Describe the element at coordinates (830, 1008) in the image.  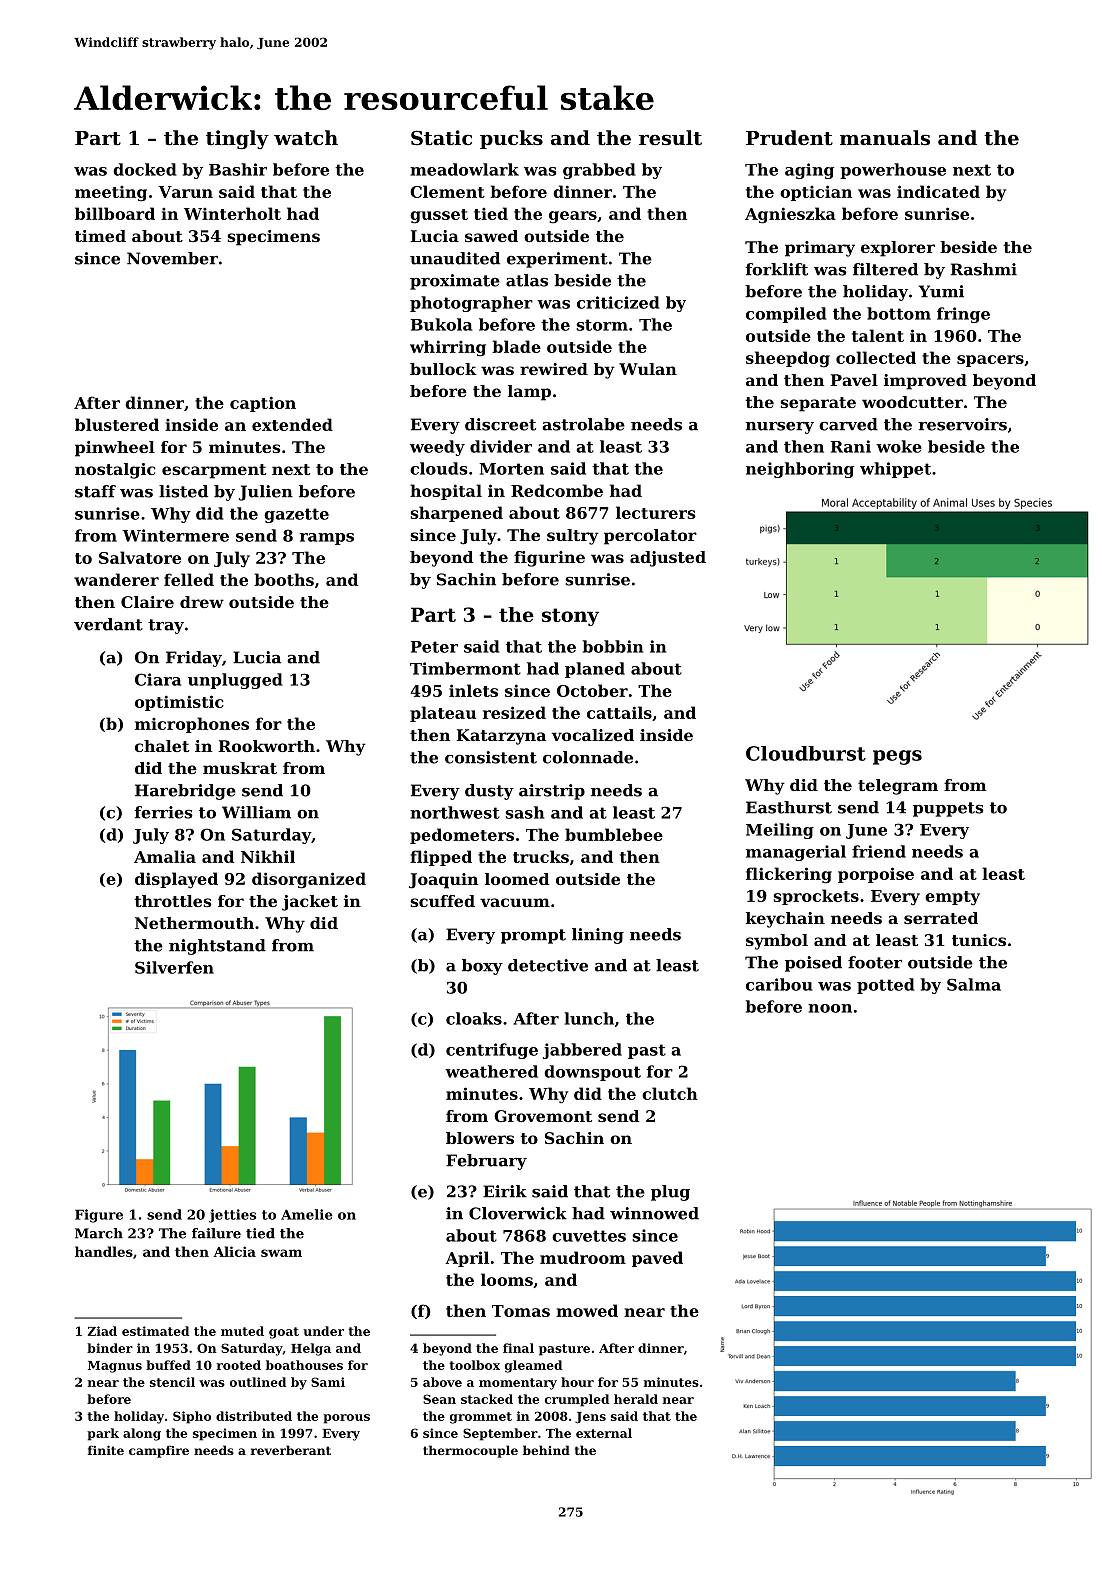
I see `noon` at that location.
